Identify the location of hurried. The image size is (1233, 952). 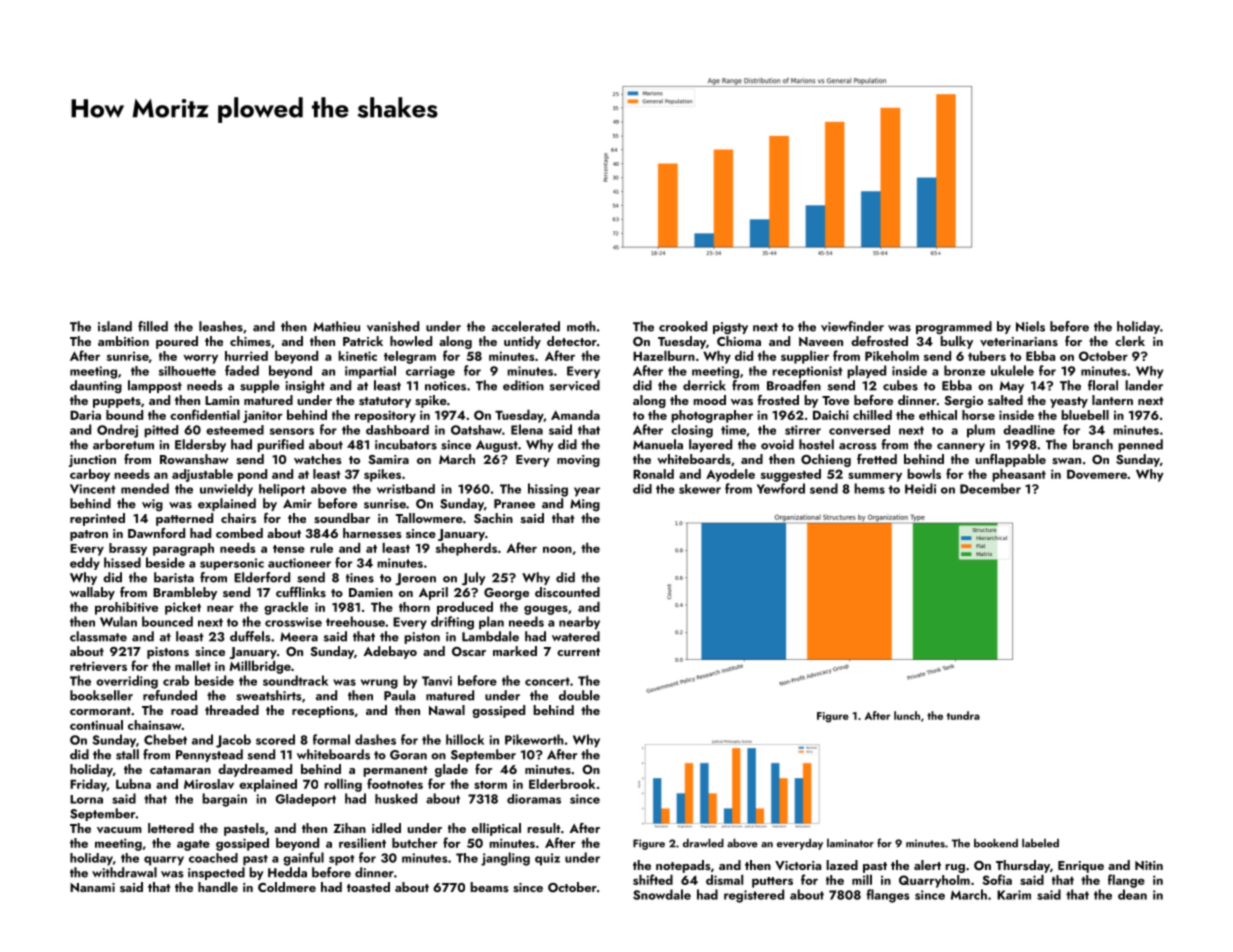
(246, 356).
